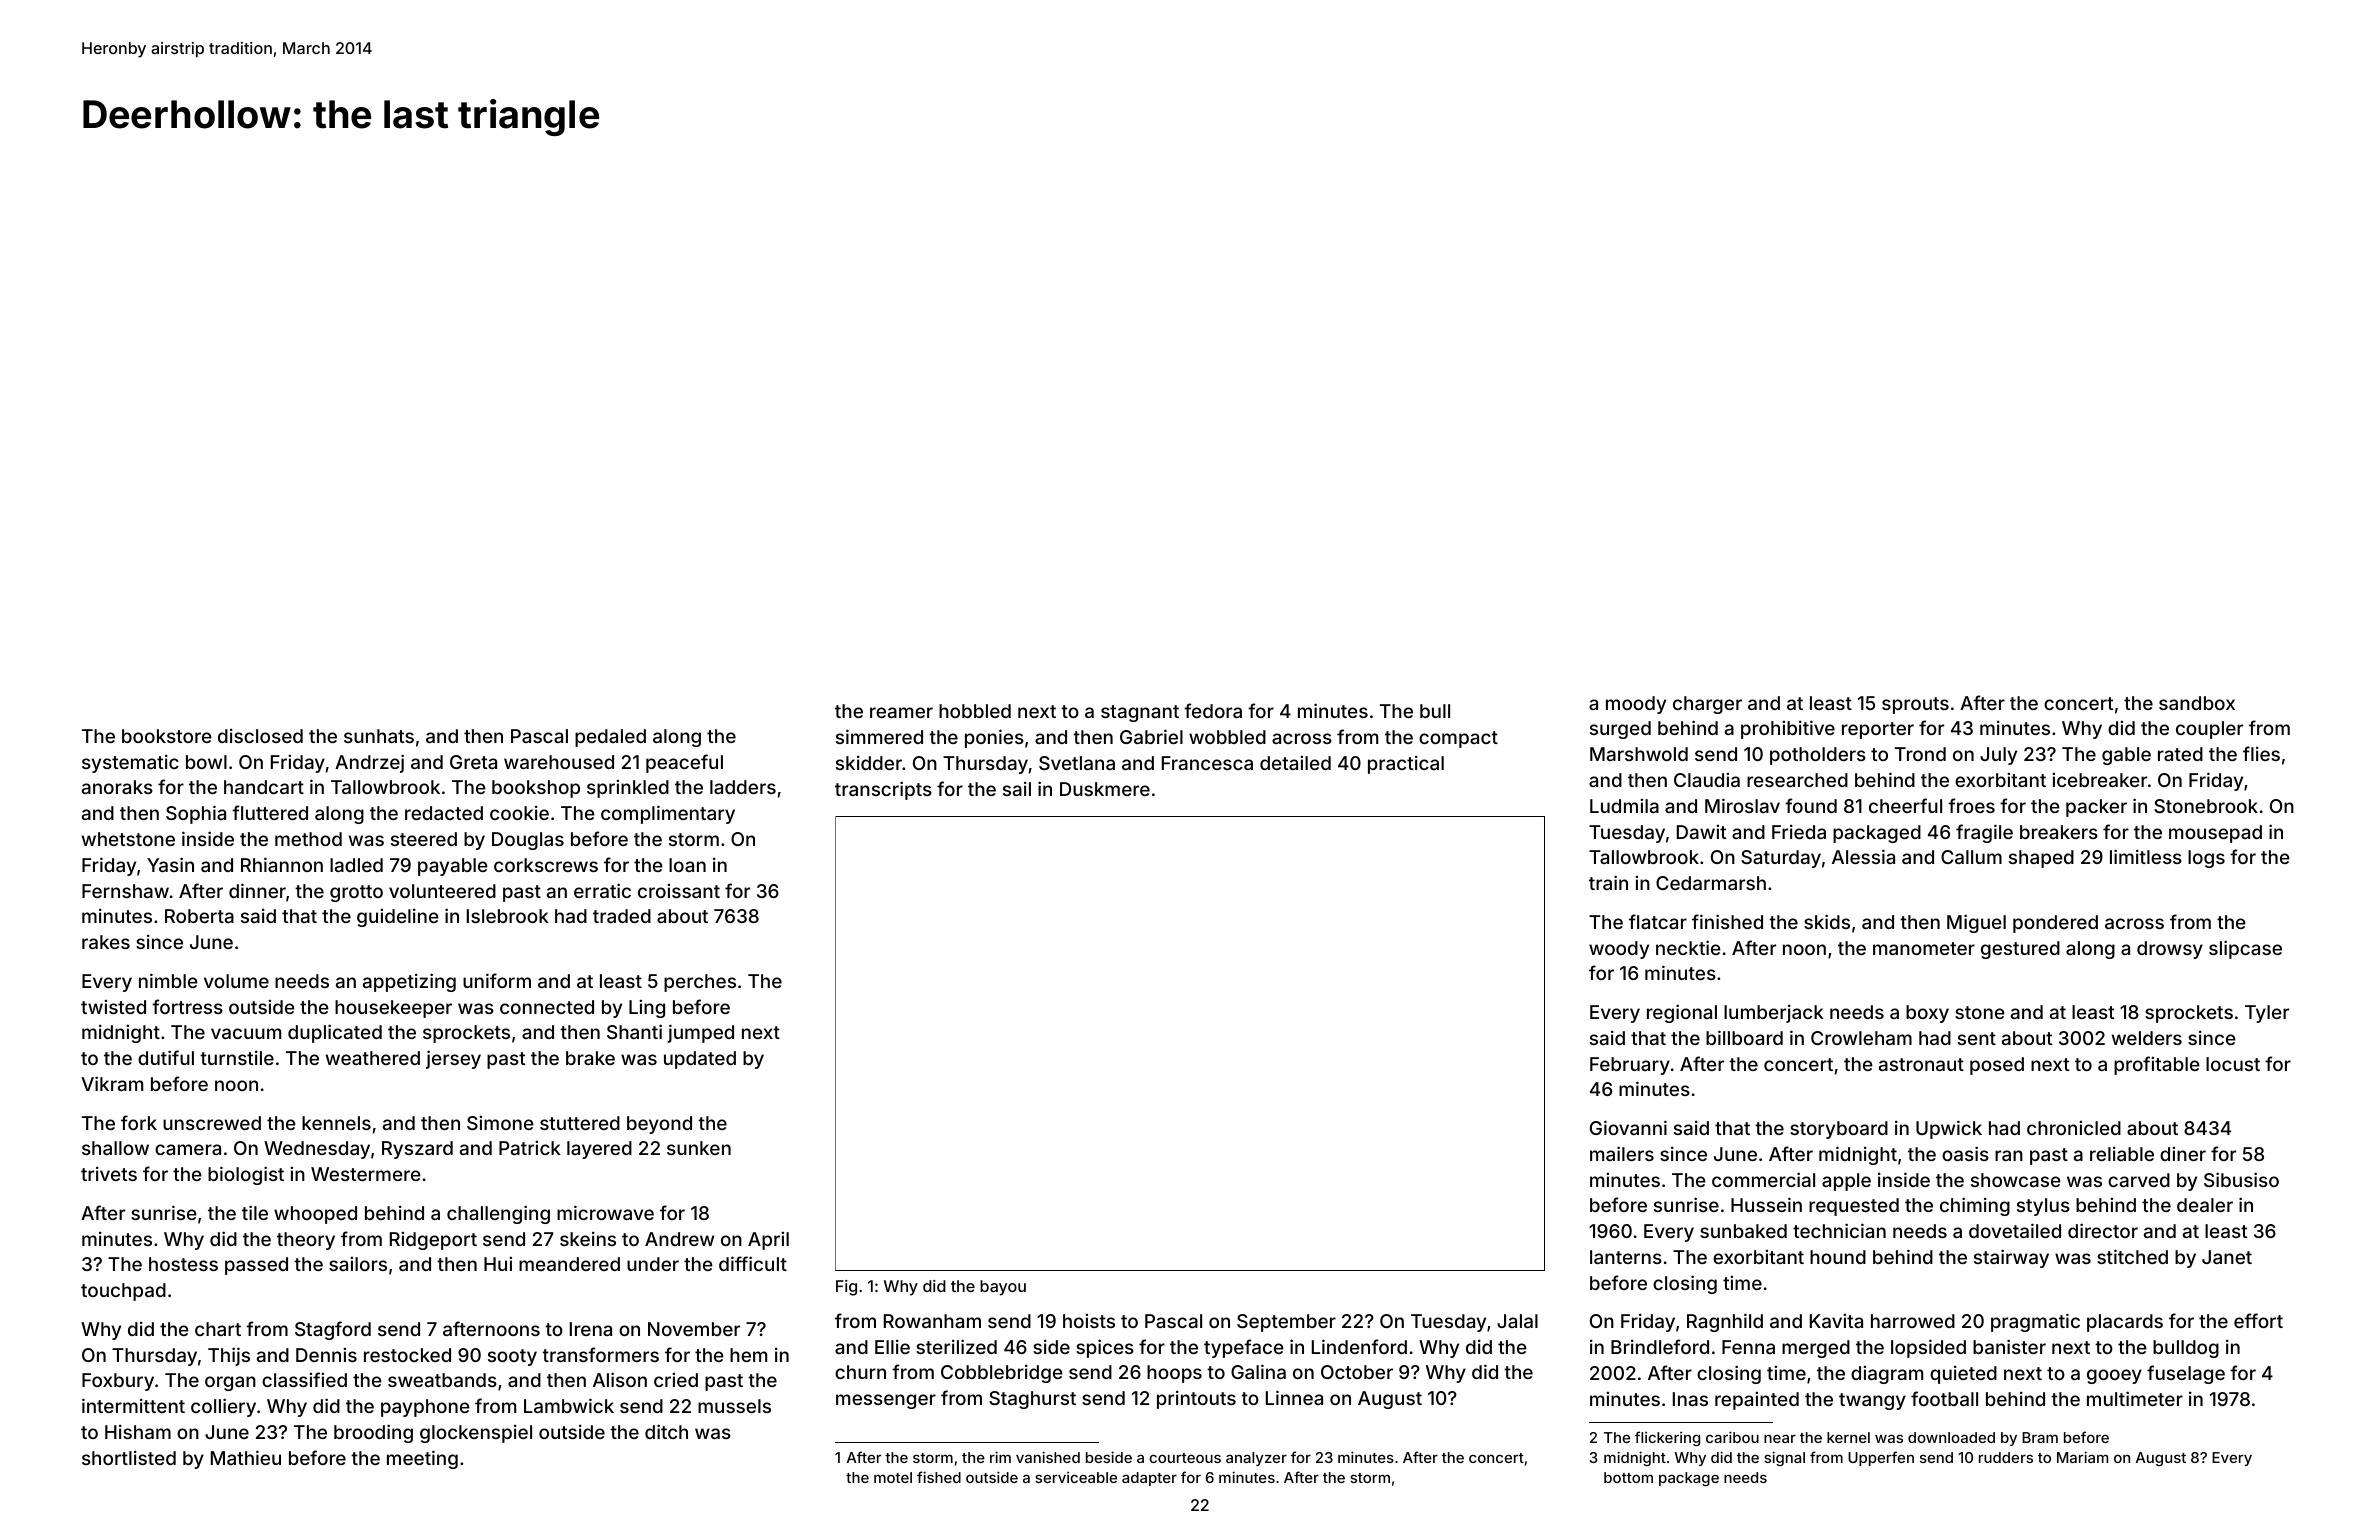 Image resolution: width=2380 pixels, height=1540 pixels. What do you see at coordinates (1839, 1130) in the screenshot?
I see `storyboard` at bounding box center [1839, 1130].
